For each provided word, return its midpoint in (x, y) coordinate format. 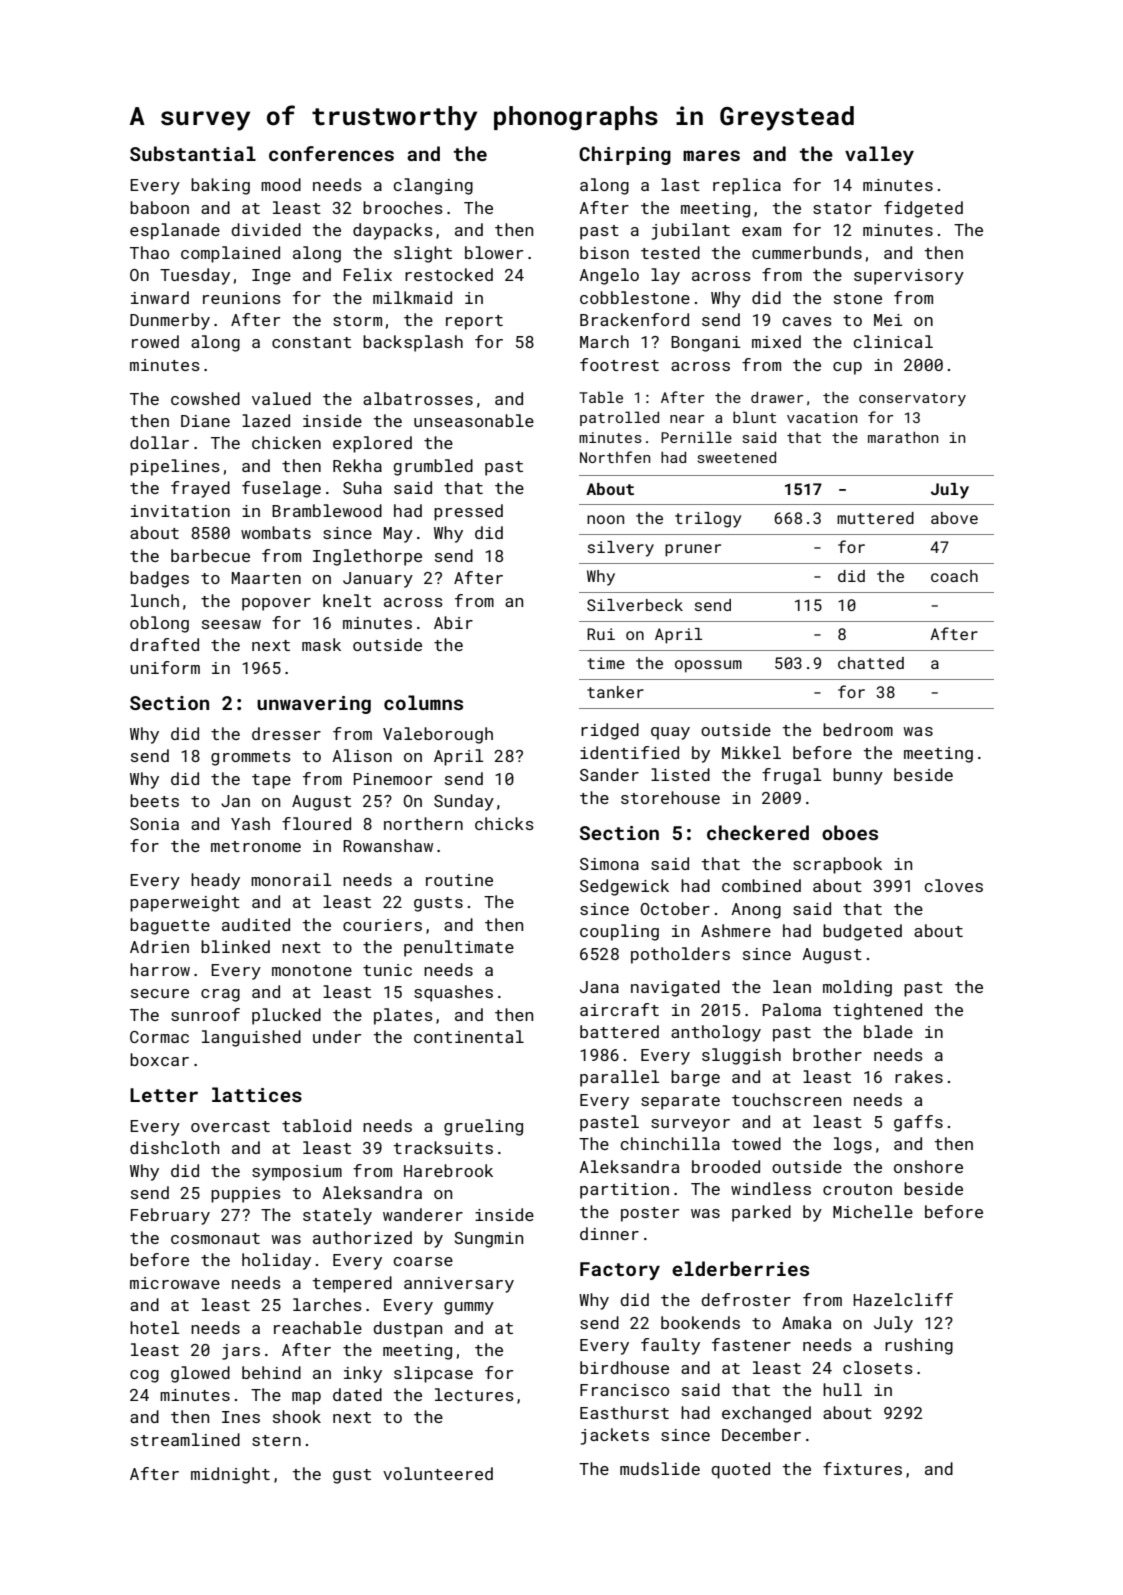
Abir (453, 622)
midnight (230, 1475)
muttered (875, 518)
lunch (155, 600)
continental (469, 1036)
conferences (331, 153)
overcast (230, 1126)
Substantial (193, 153)
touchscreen (786, 1099)
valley (879, 155)
